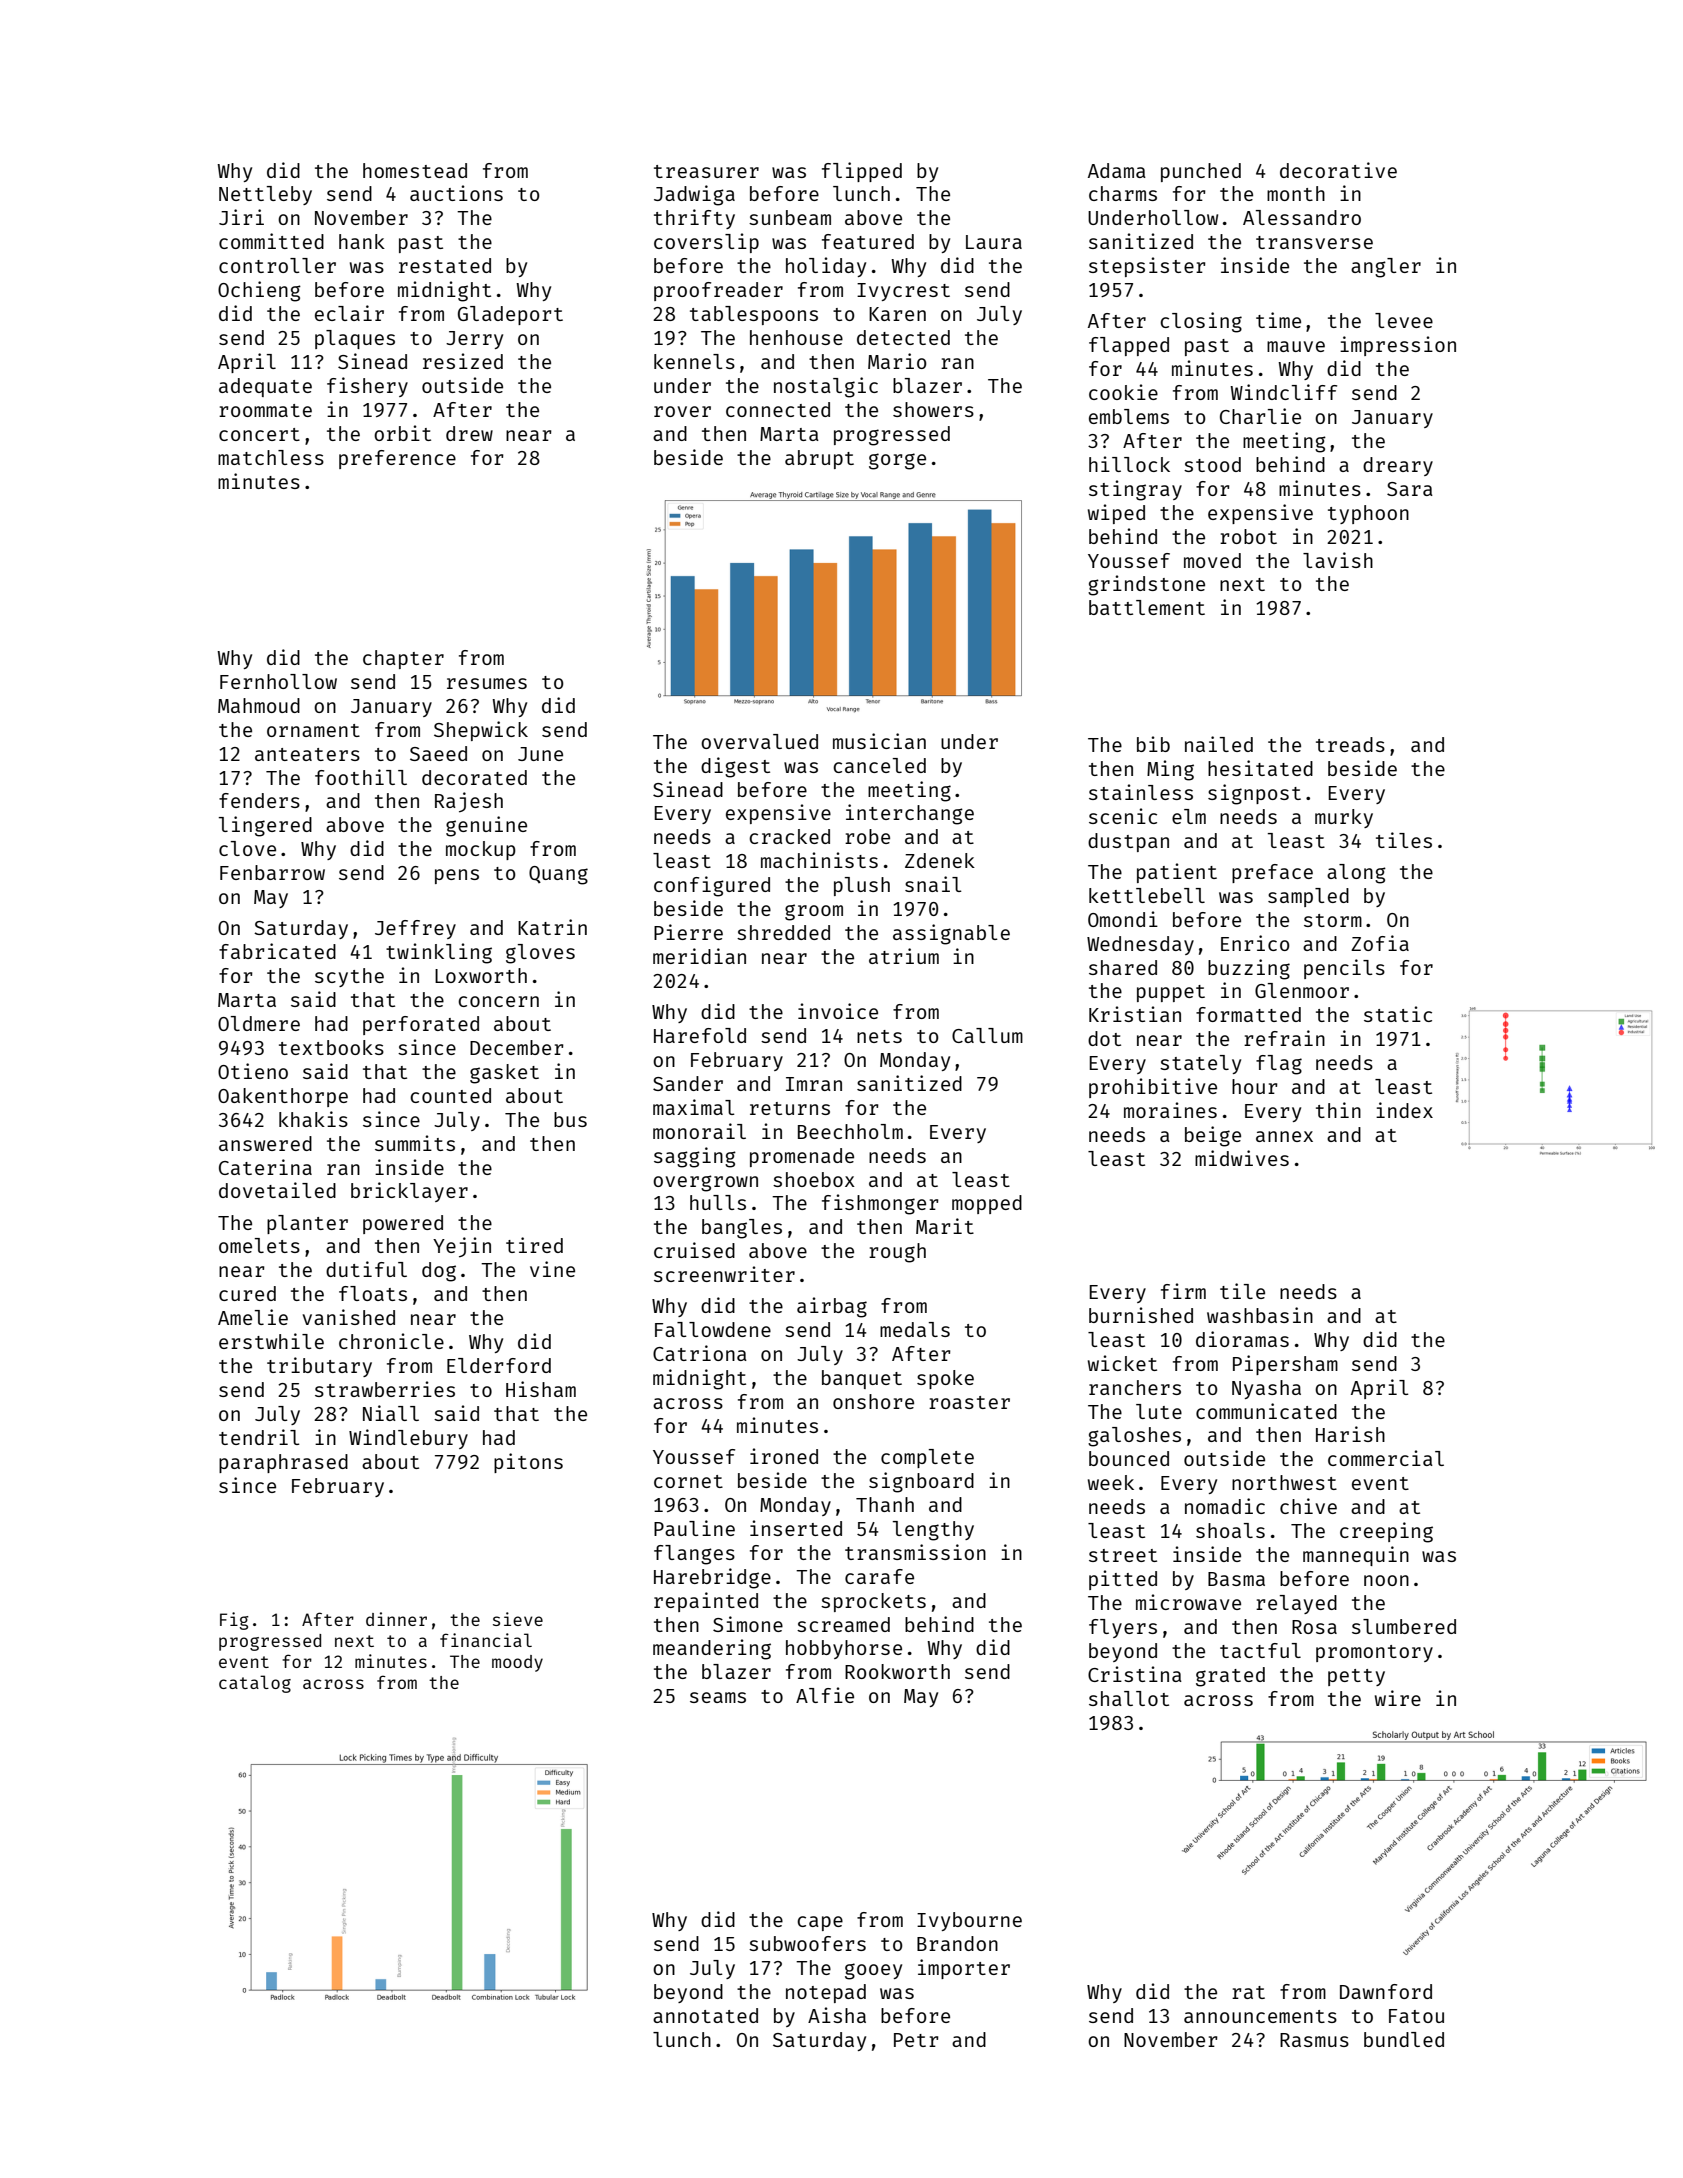  What do you see at coordinates (838, 1011) in the screenshot?
I see `invoice` at bounding box center [838, 1011].
